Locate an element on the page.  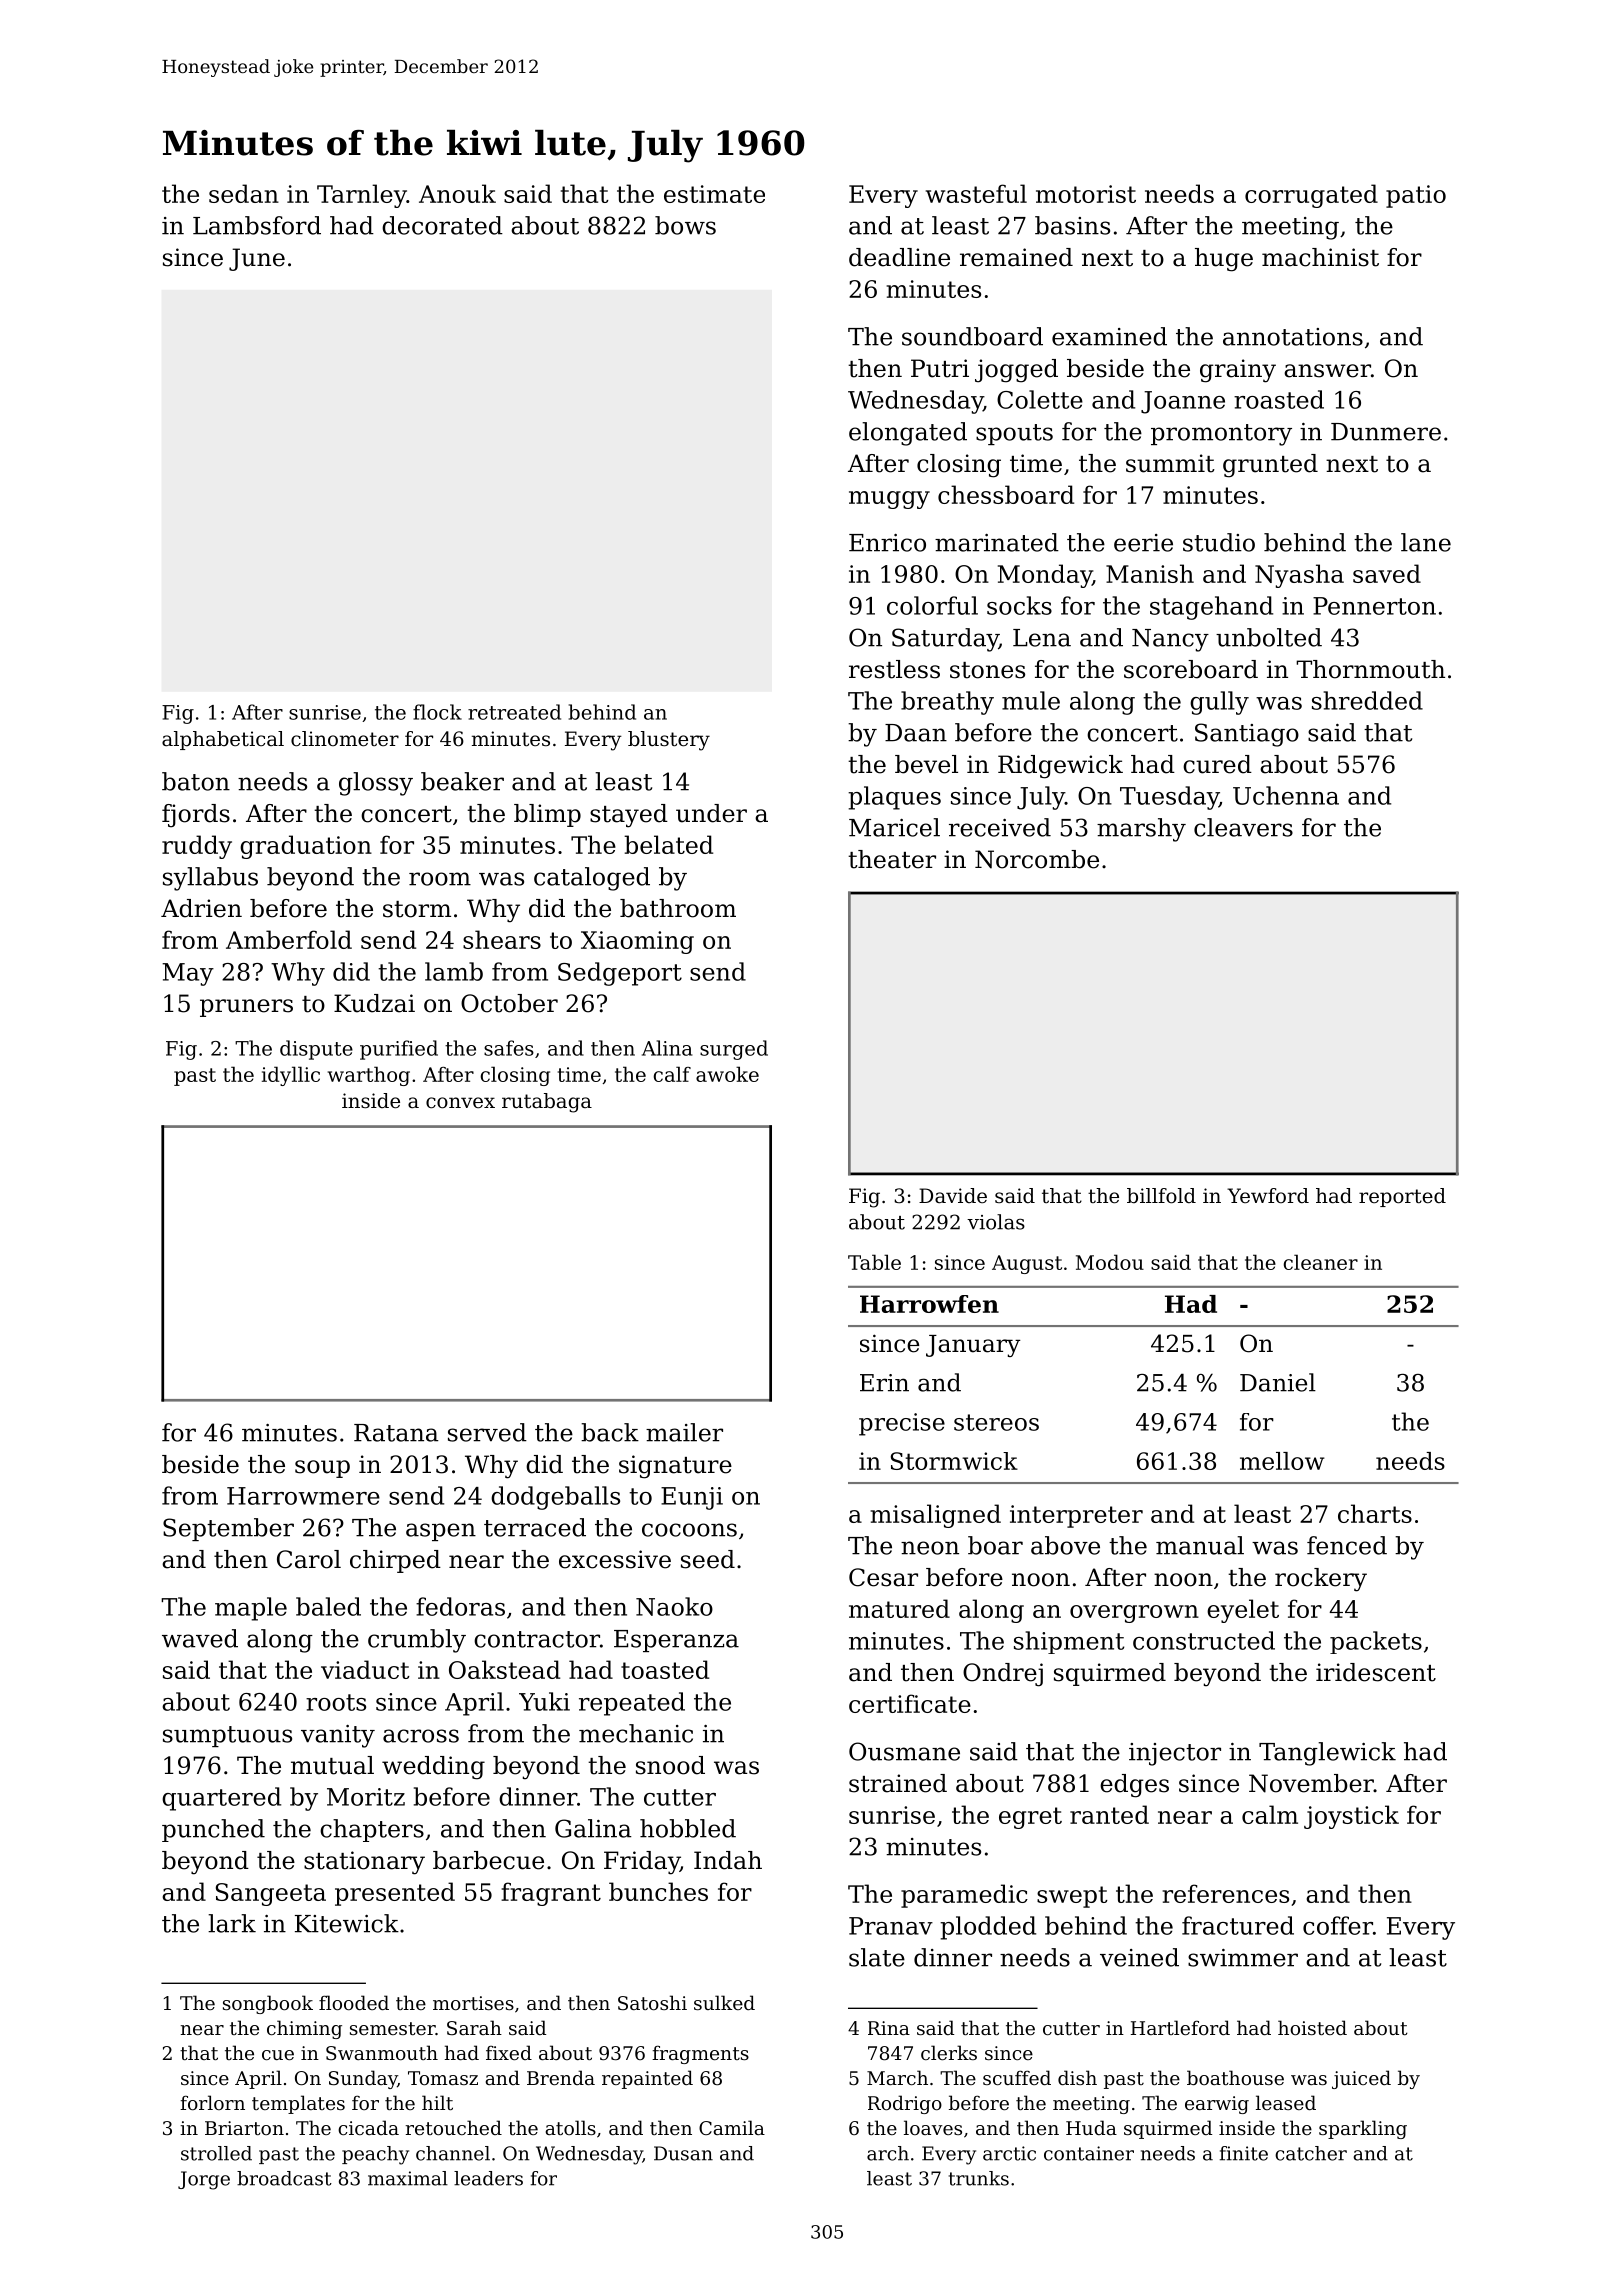
convex is located at coordinates (460, 1103).
